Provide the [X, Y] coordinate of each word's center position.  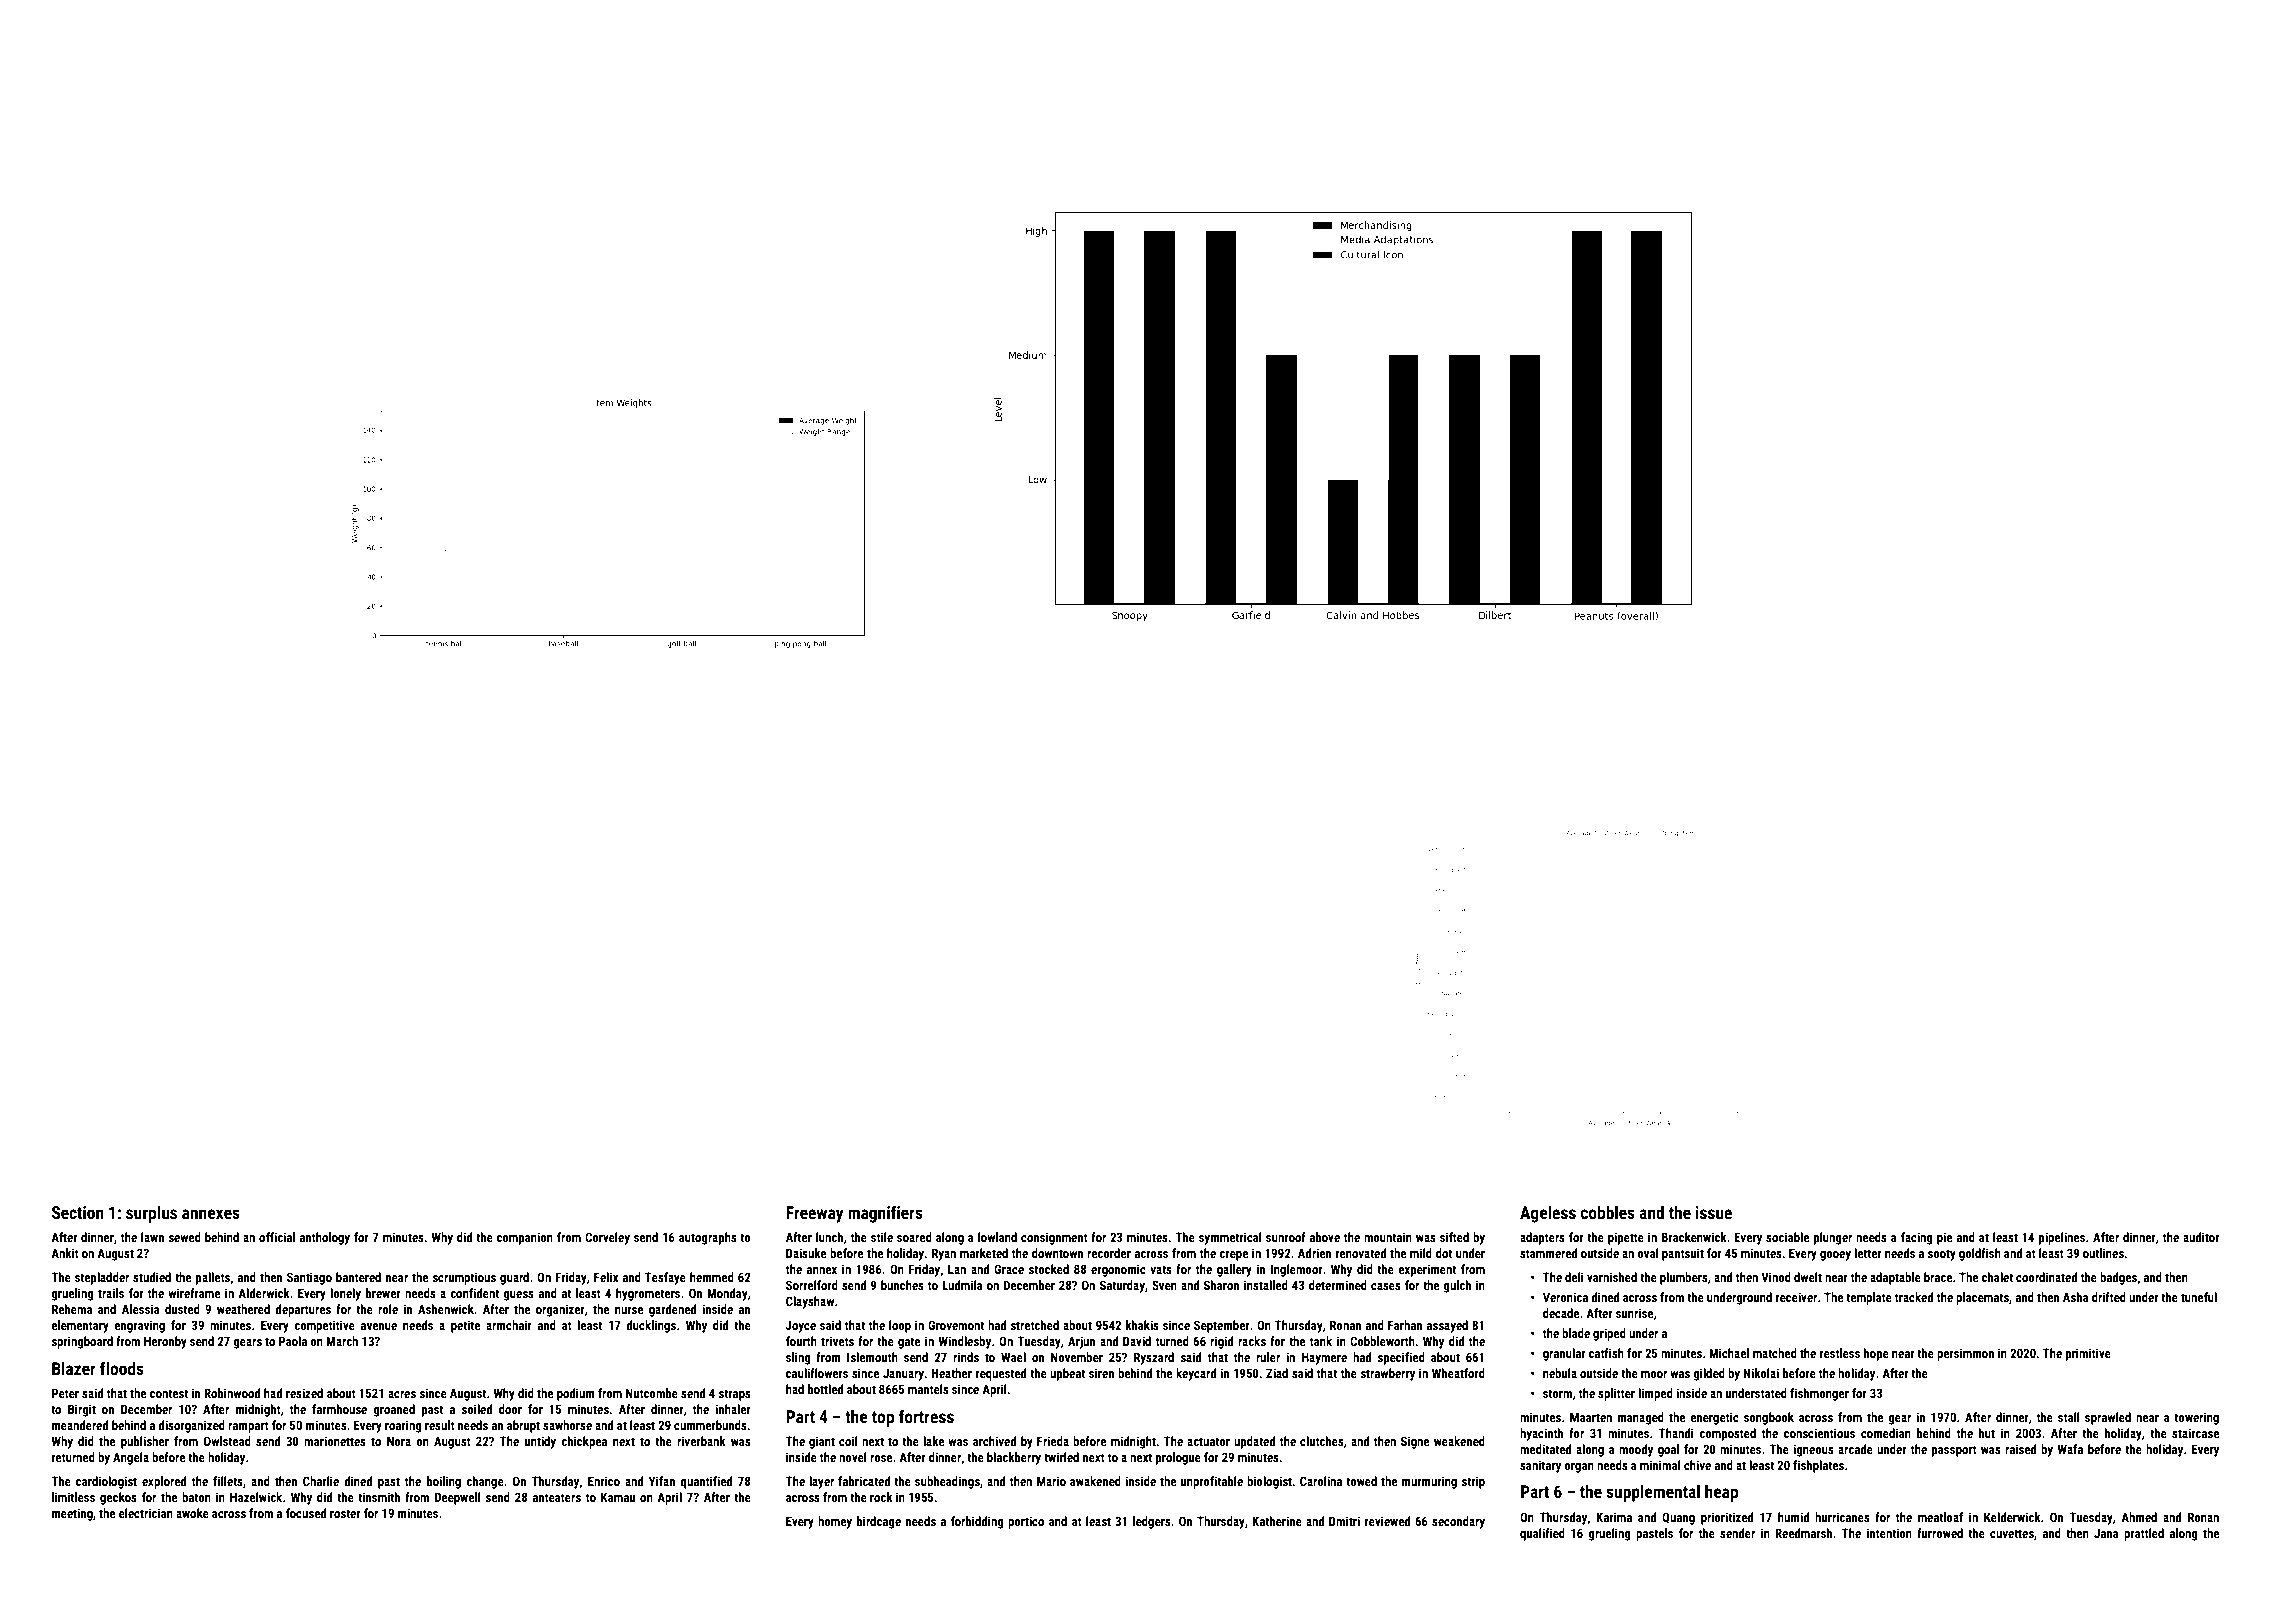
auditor [2201, 1237]
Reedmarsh [1803, 1533]
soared [914, 1237]
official [277, 1237]
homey [835, 1522]
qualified [1542, 1534]
